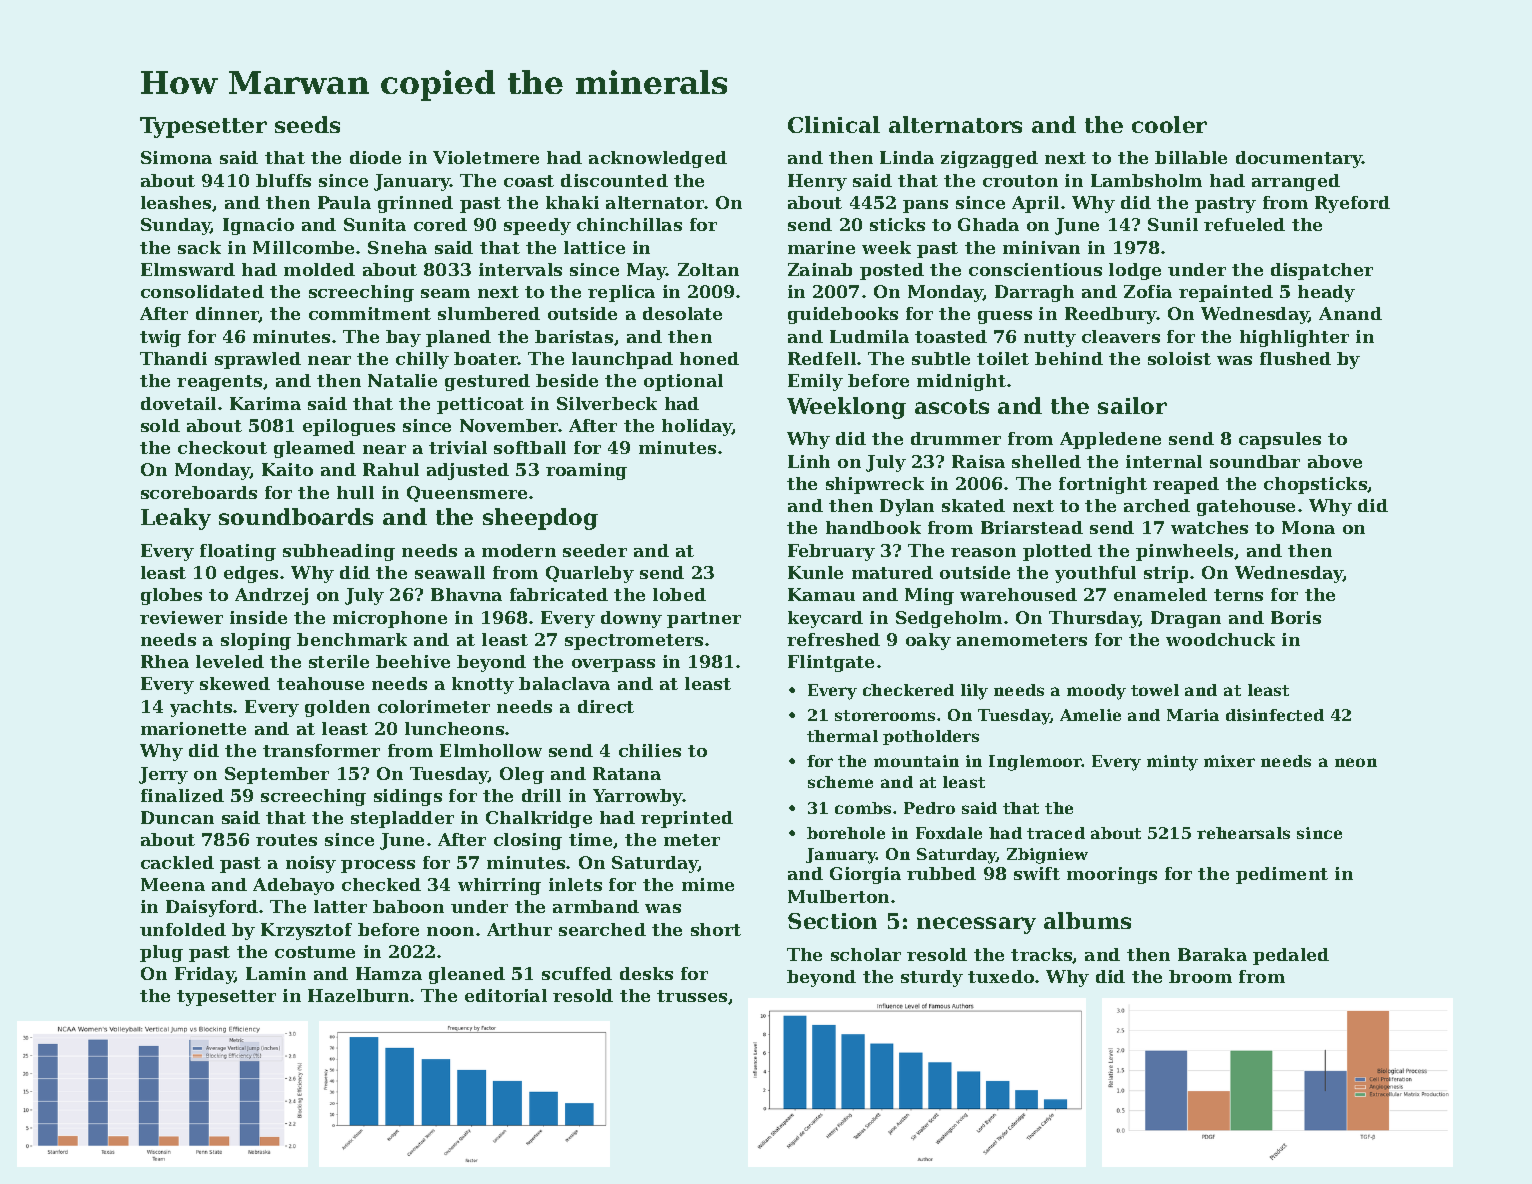  I want to click on plug, so click(161, 953).
